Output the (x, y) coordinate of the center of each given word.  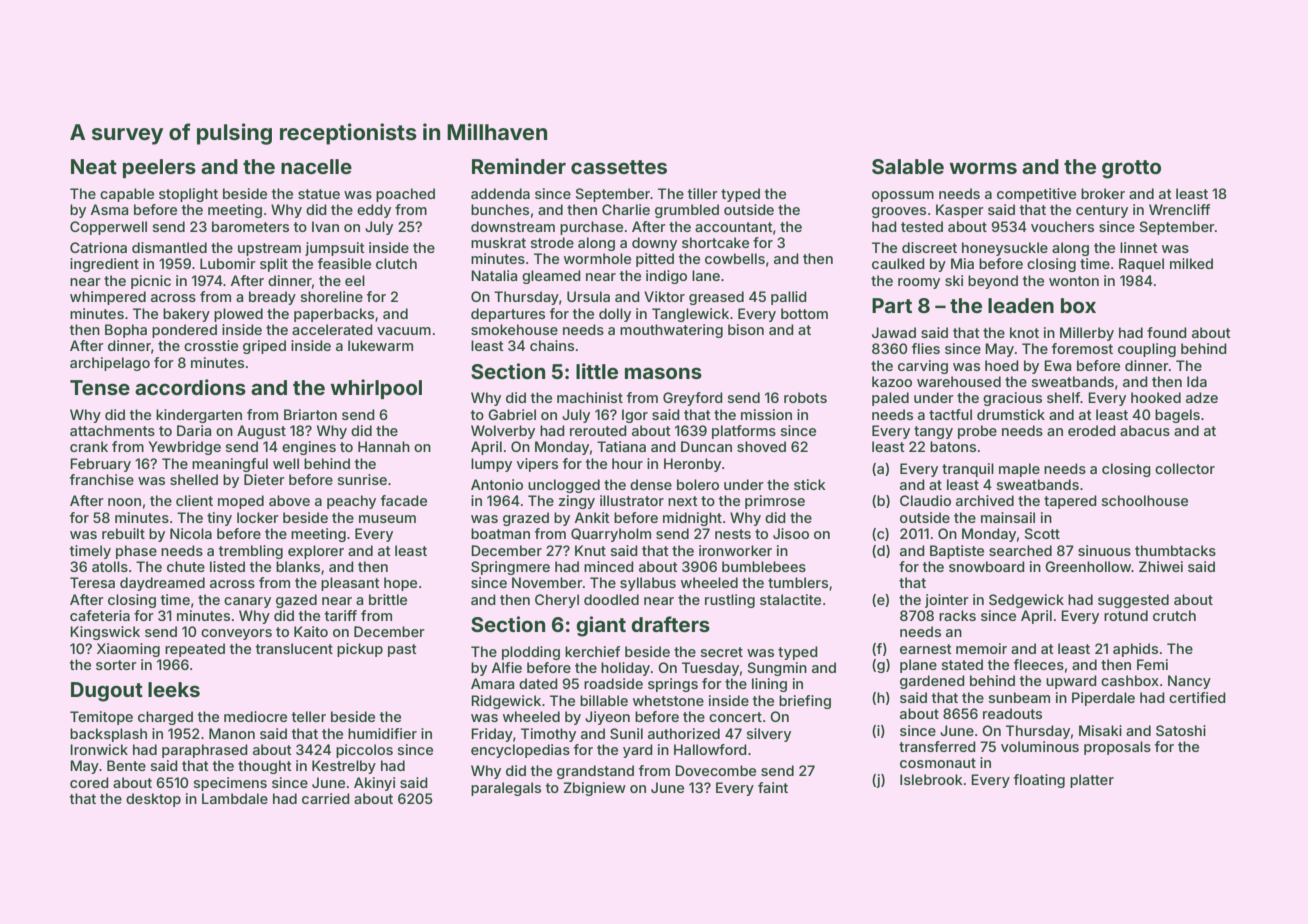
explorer (316, 552)
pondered (184, 331)
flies (926, 348)
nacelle (316, 166)
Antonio (497, 484)
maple (1019, 470)
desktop (153, 800)
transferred (937, 746)
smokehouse (514, 329)
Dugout (107, 692)
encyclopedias (520, 751)
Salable (908, 166)
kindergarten (199, 416)
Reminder (519, 166)
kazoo (892, 381)
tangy (933, 432)
